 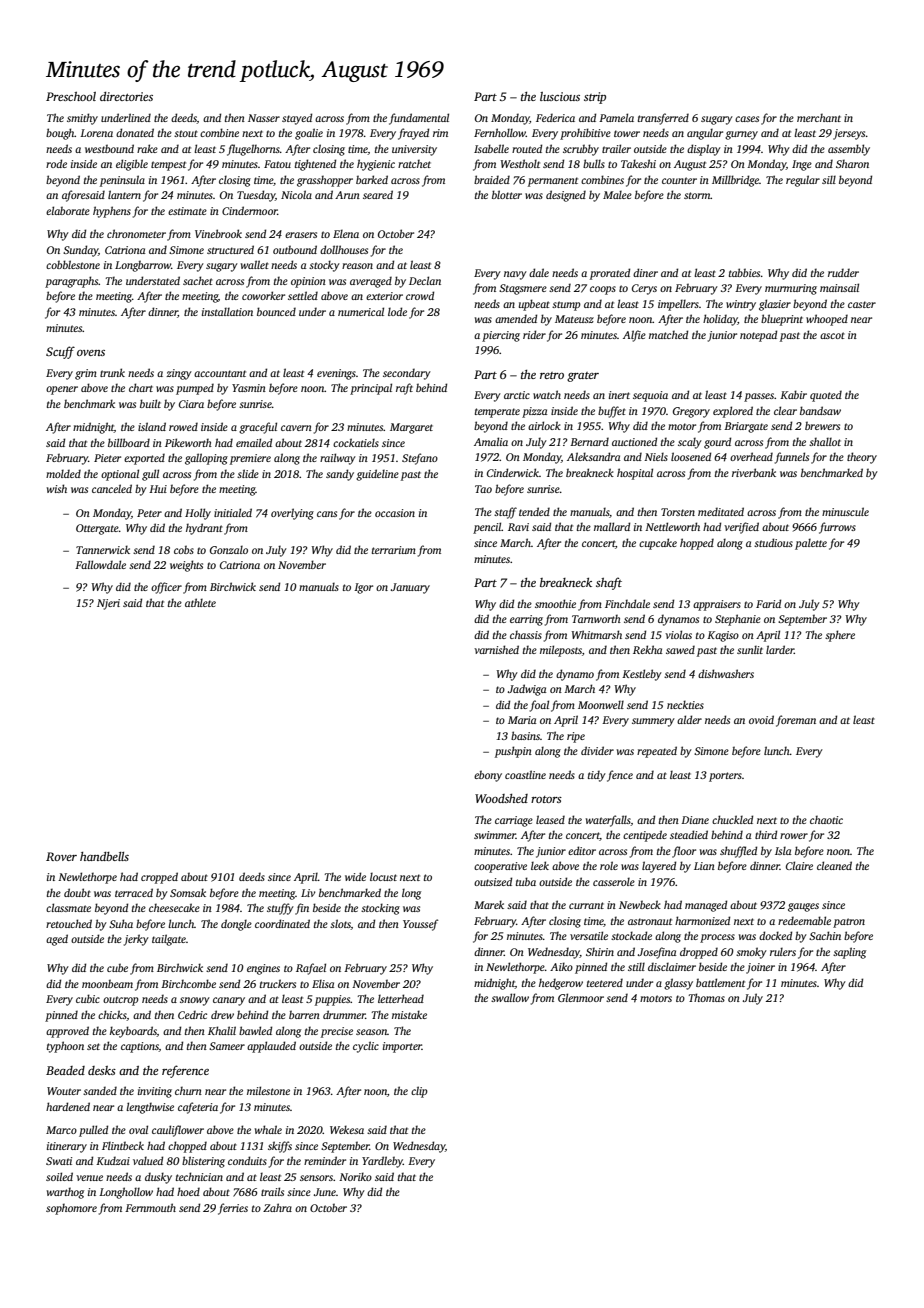 What do you see at coordinates (819, 117) in the document?
I see `merchant` at bounding box center [819, 117].
